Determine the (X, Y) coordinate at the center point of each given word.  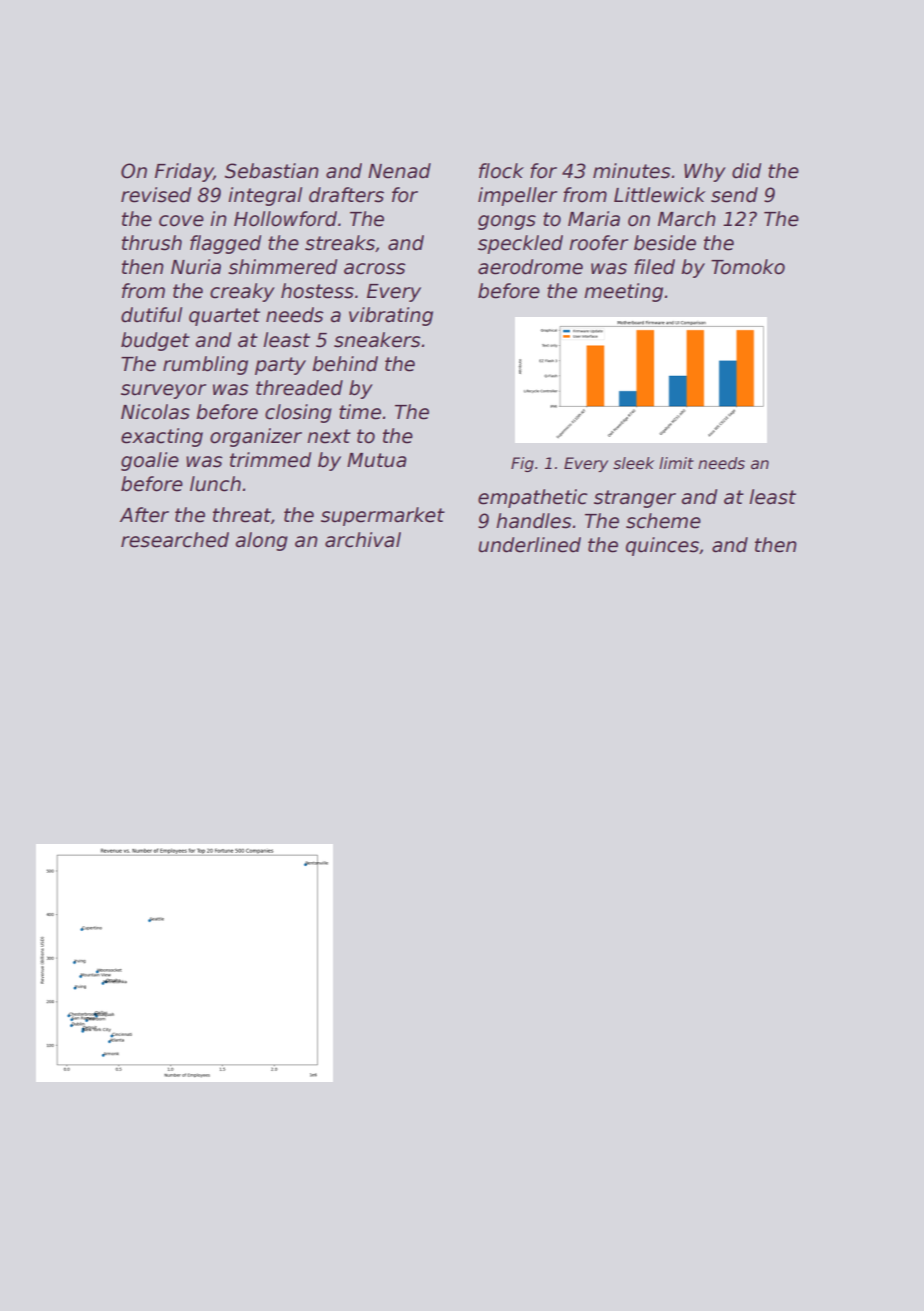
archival (363, 540)
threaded (299, 388)
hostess (317, 291)
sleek (633, 463)
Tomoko (748, 267)
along (261, 541)
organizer (256, 437)
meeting (623, 292)
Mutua (377, 460)
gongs (507, 222)
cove (181, 221)
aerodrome (530, 267)
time (360, 412)
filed (654, 267)
